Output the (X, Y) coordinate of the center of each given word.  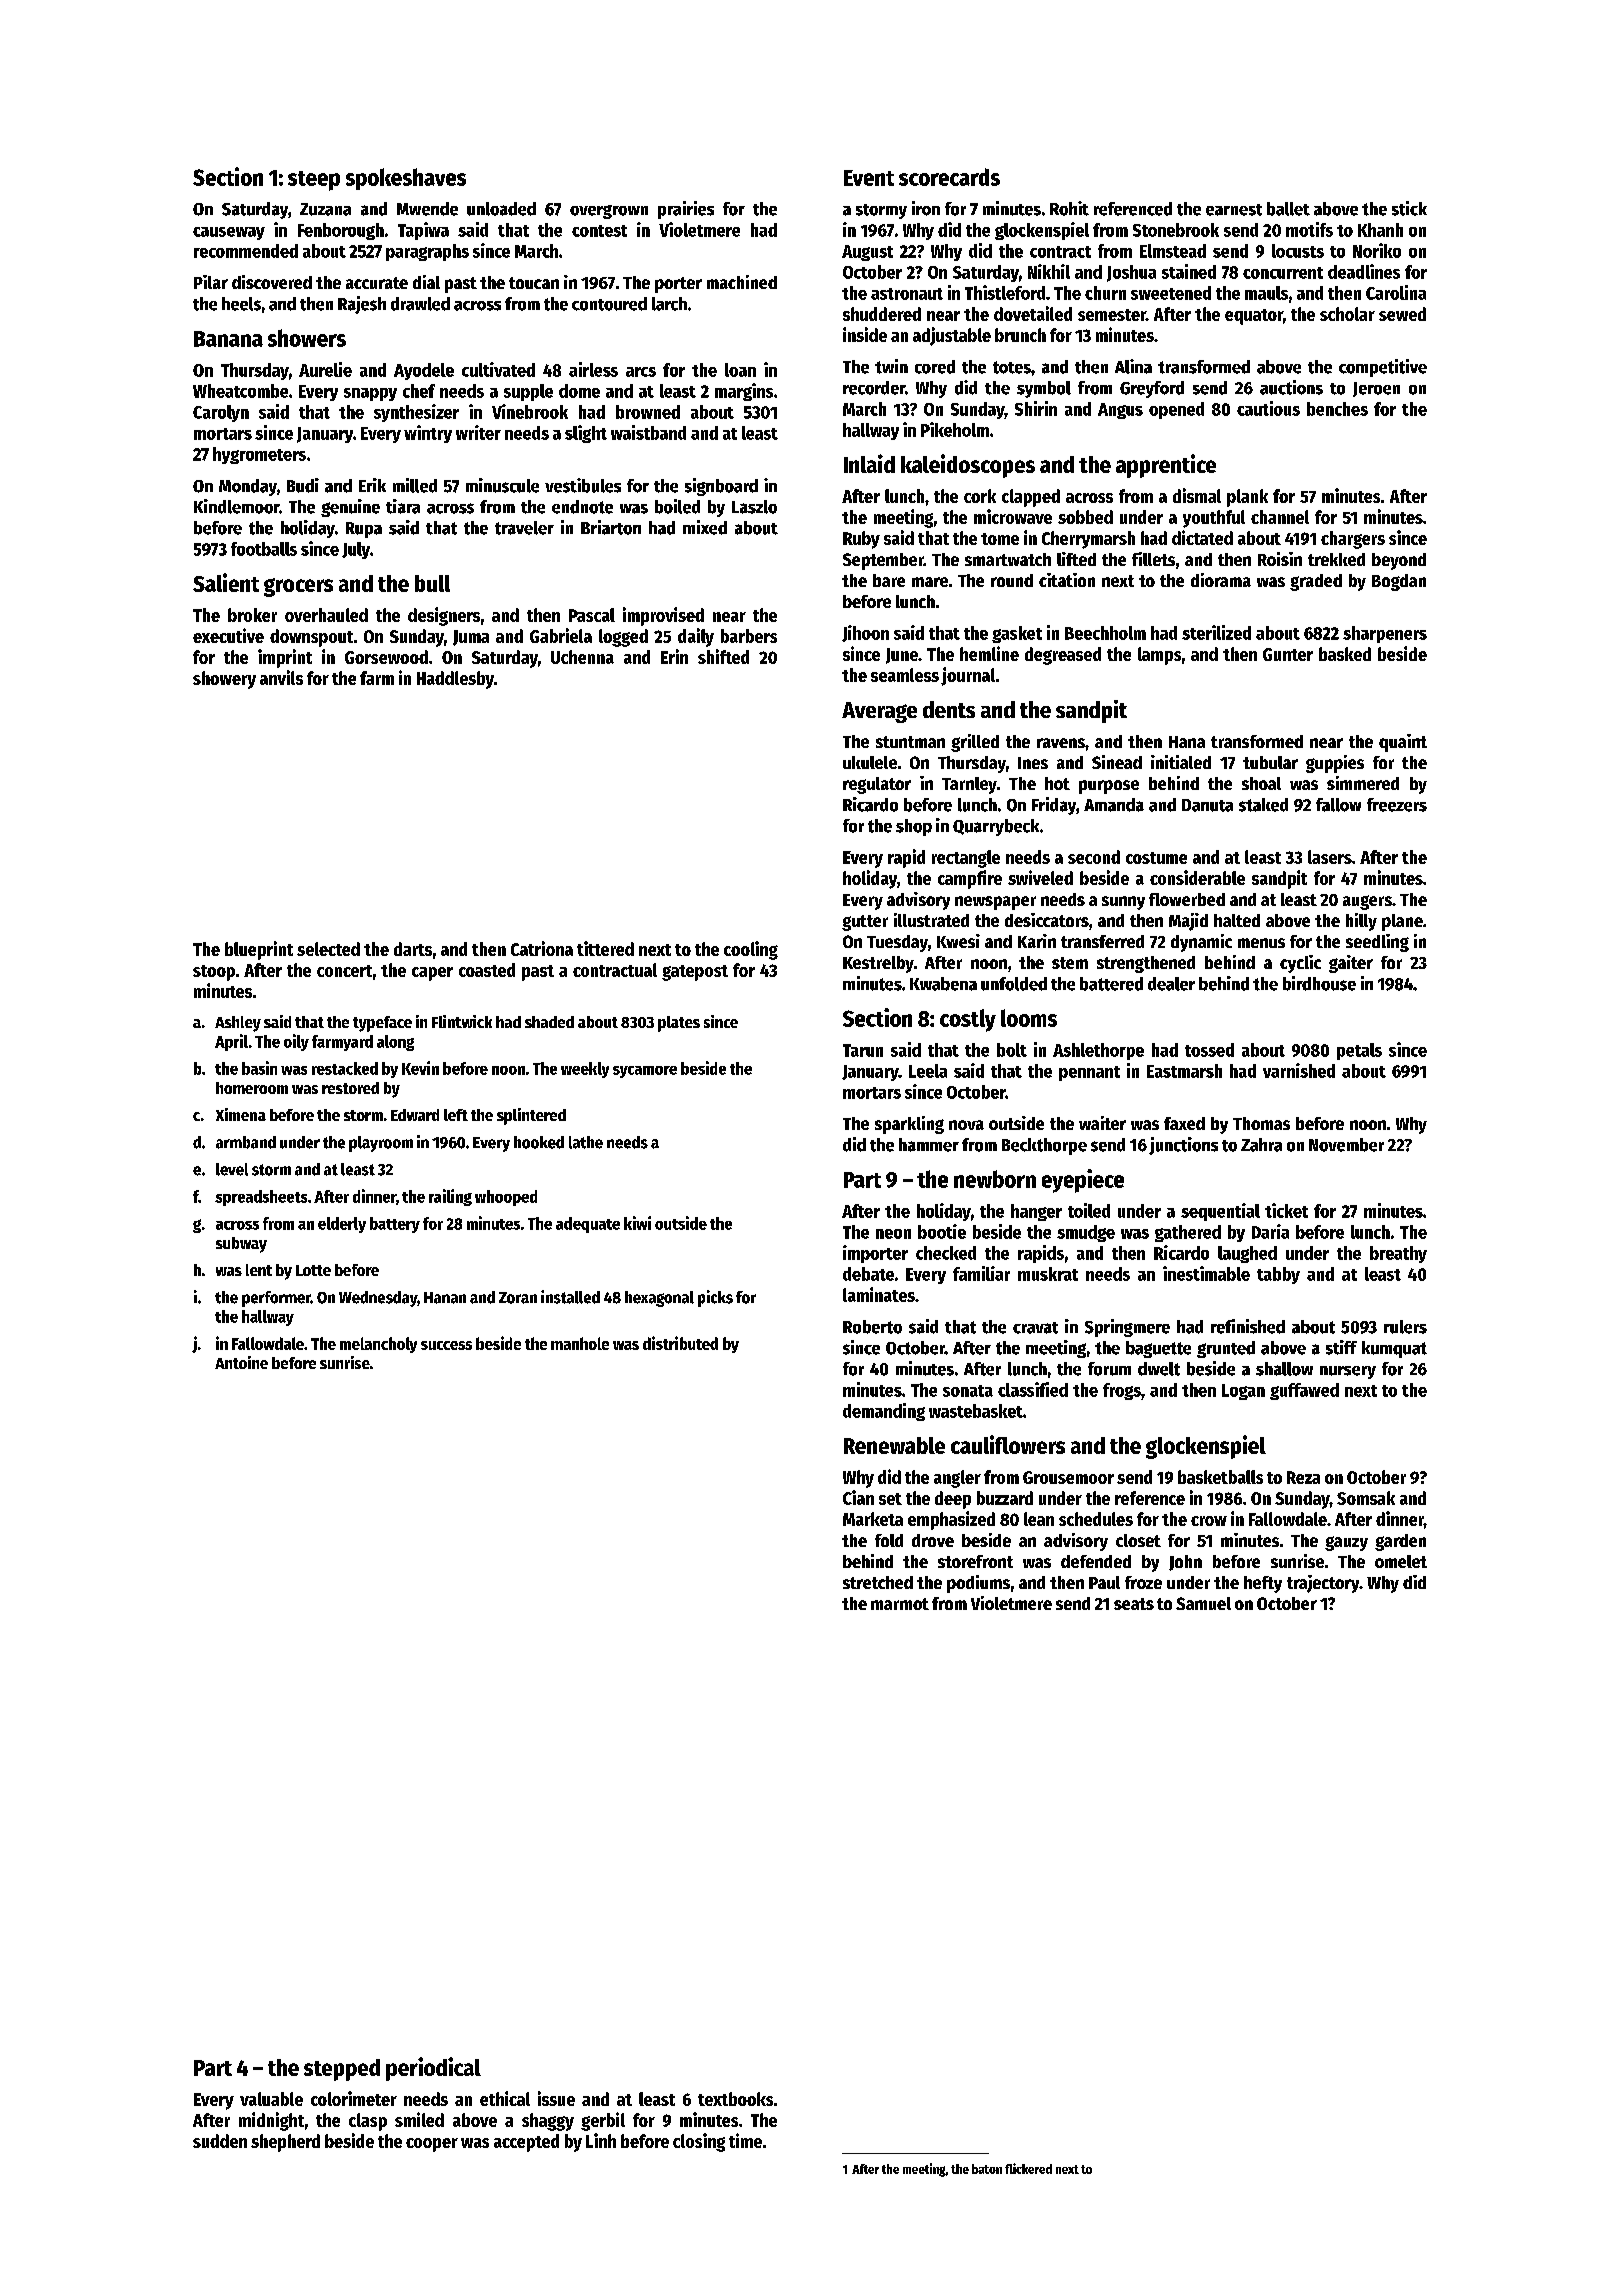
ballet (1288, 209)
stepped (342, 2070)
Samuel (1203, 1603)
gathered (1188, 1233)
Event (869, 178)
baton (987, 2169)
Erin (674, 656)
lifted (1076, 559)
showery (224, 680)
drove (933, 1540)
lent (259, 1270)
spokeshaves (406, 179)
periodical (433, 2069)
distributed (680, 1343)
